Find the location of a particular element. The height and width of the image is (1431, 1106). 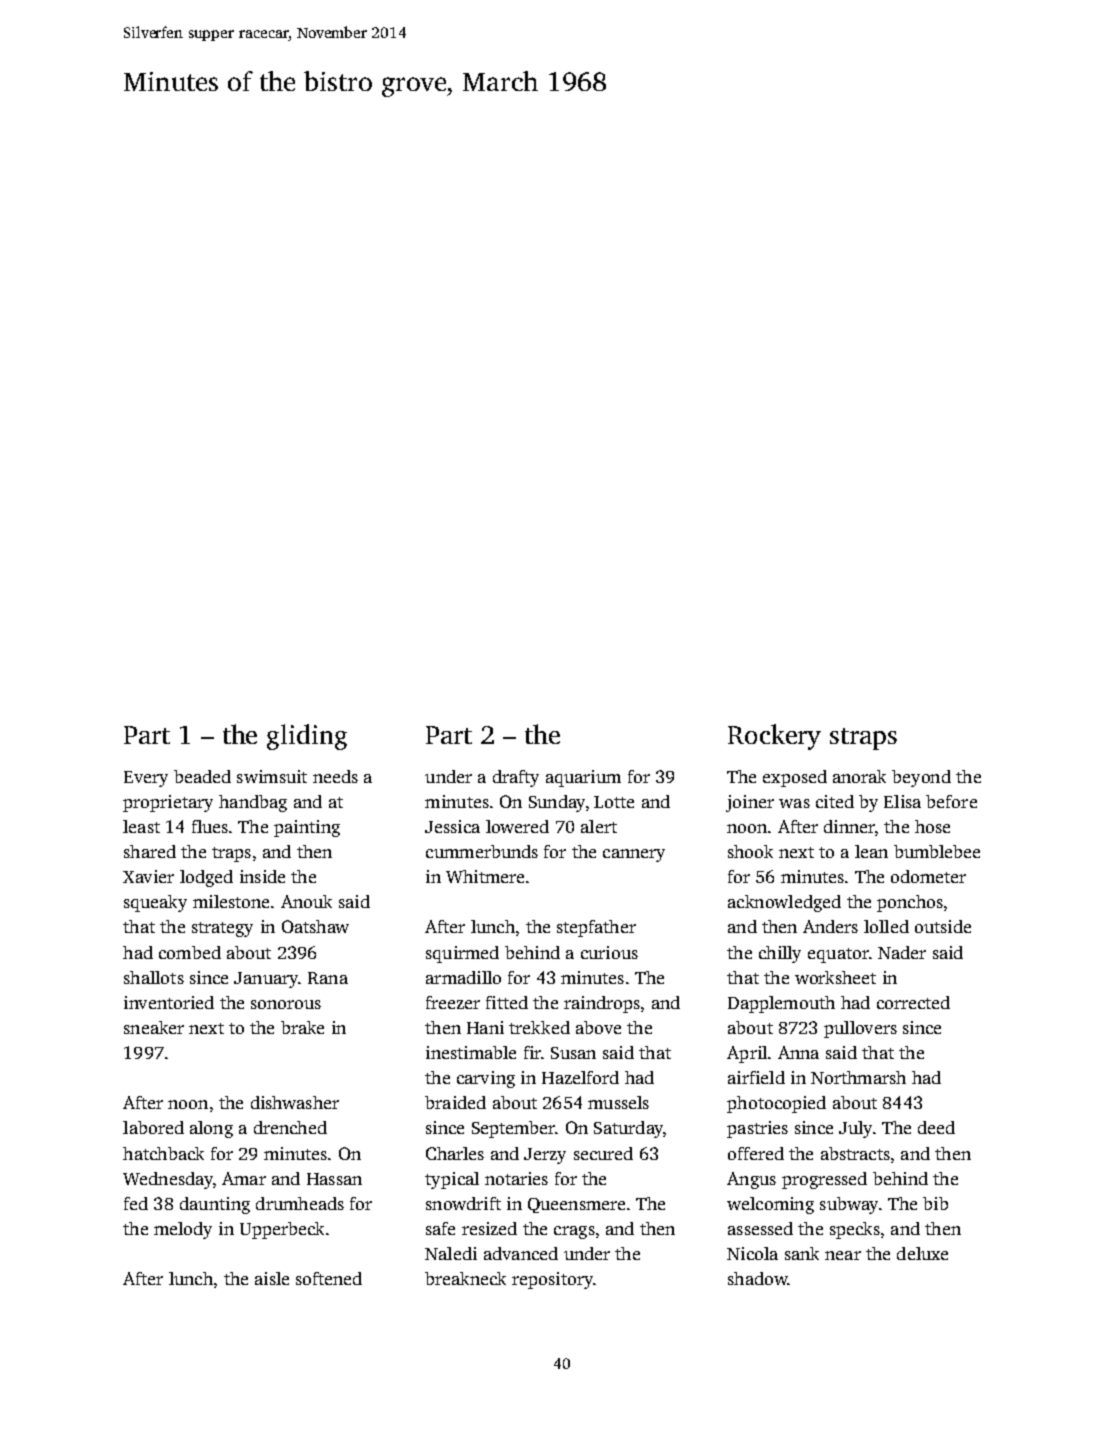

shallots is located at coordinates (154, 977).
